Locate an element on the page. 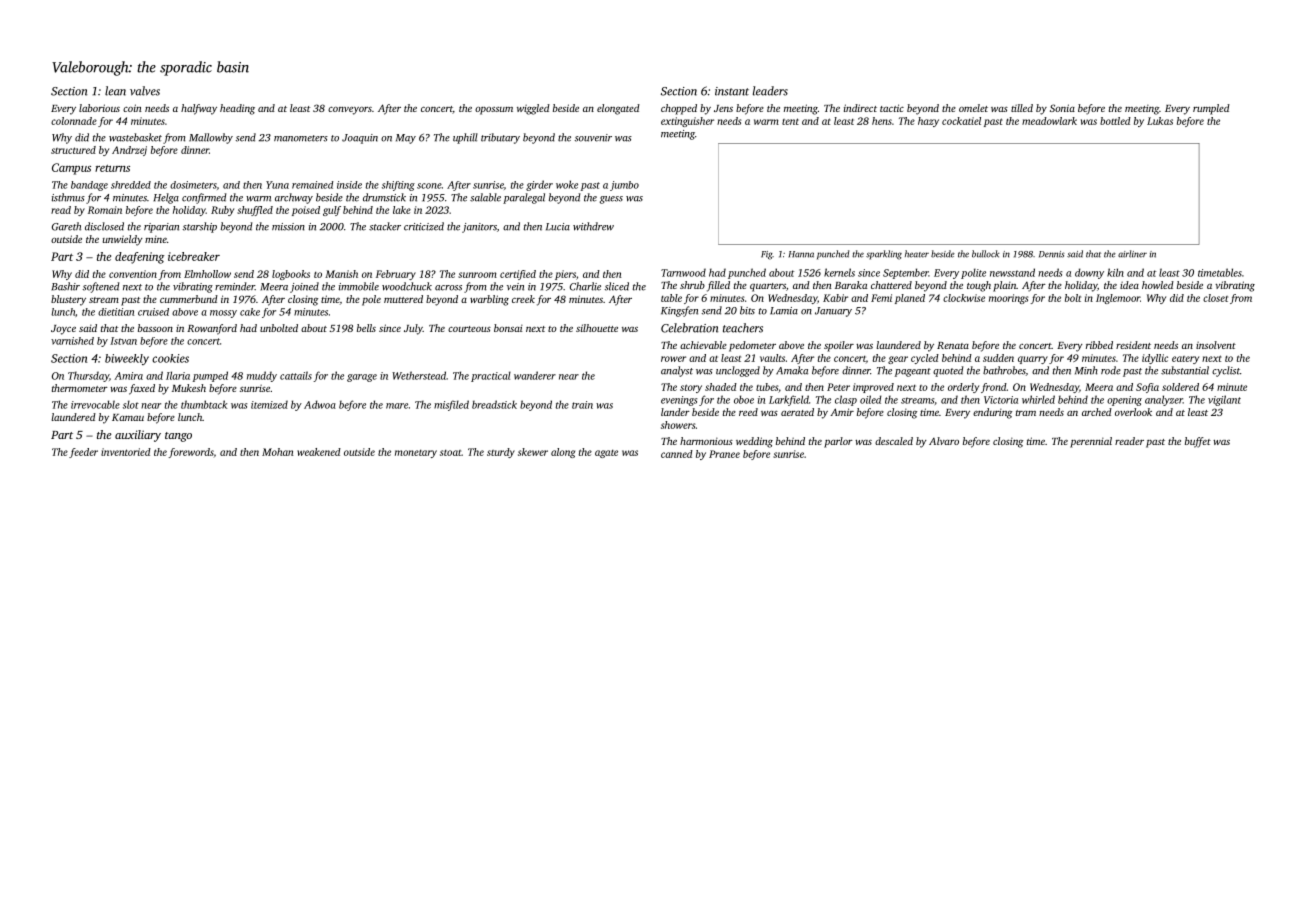 The image size is (1308, 924). lean is located at coordinates (115, 91).
